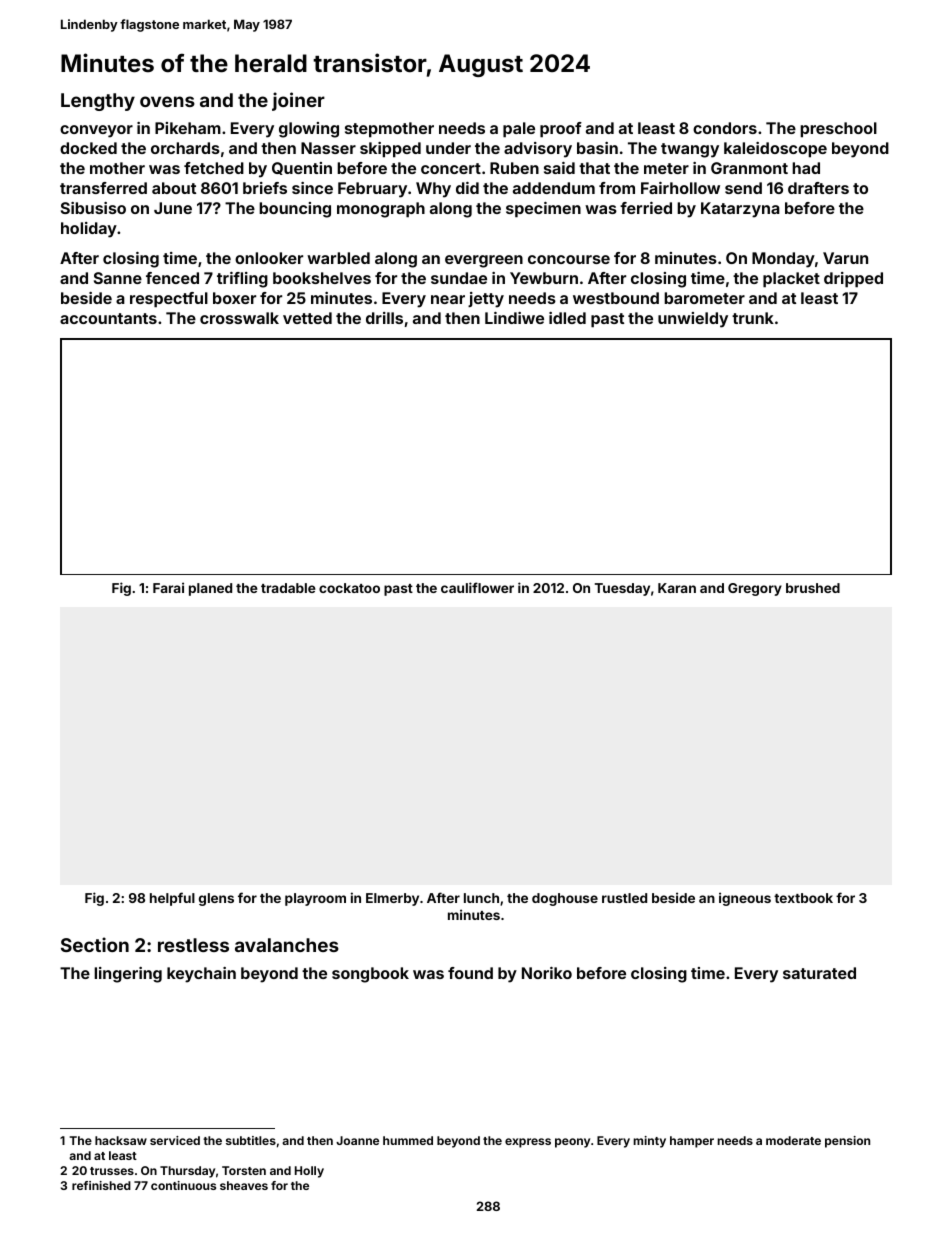 The width and height of the page is (952, 1233). I want to click on refinished, so click(101, 1185).
